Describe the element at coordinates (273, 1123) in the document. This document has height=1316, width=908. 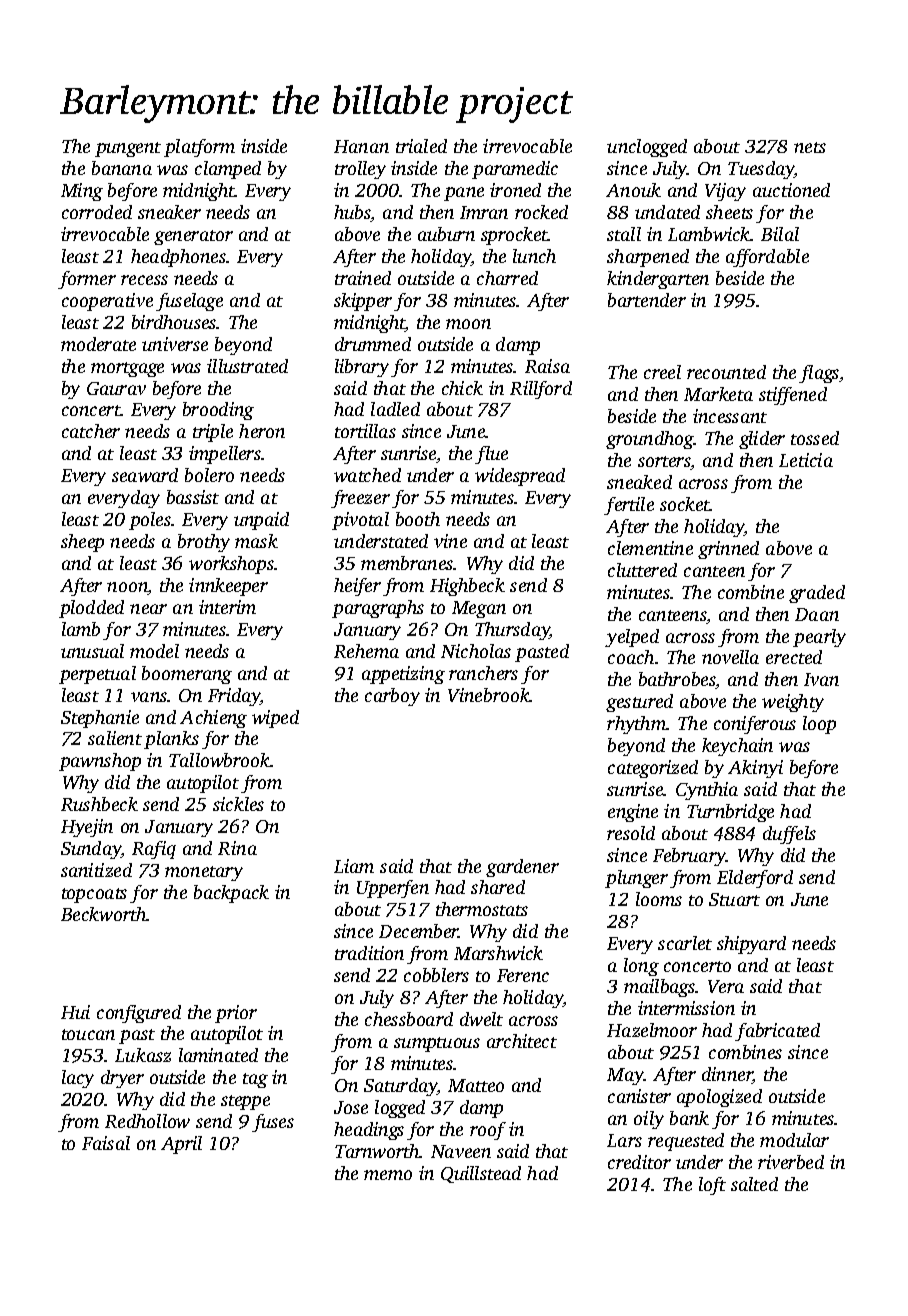
I see `fuses` at that location.
